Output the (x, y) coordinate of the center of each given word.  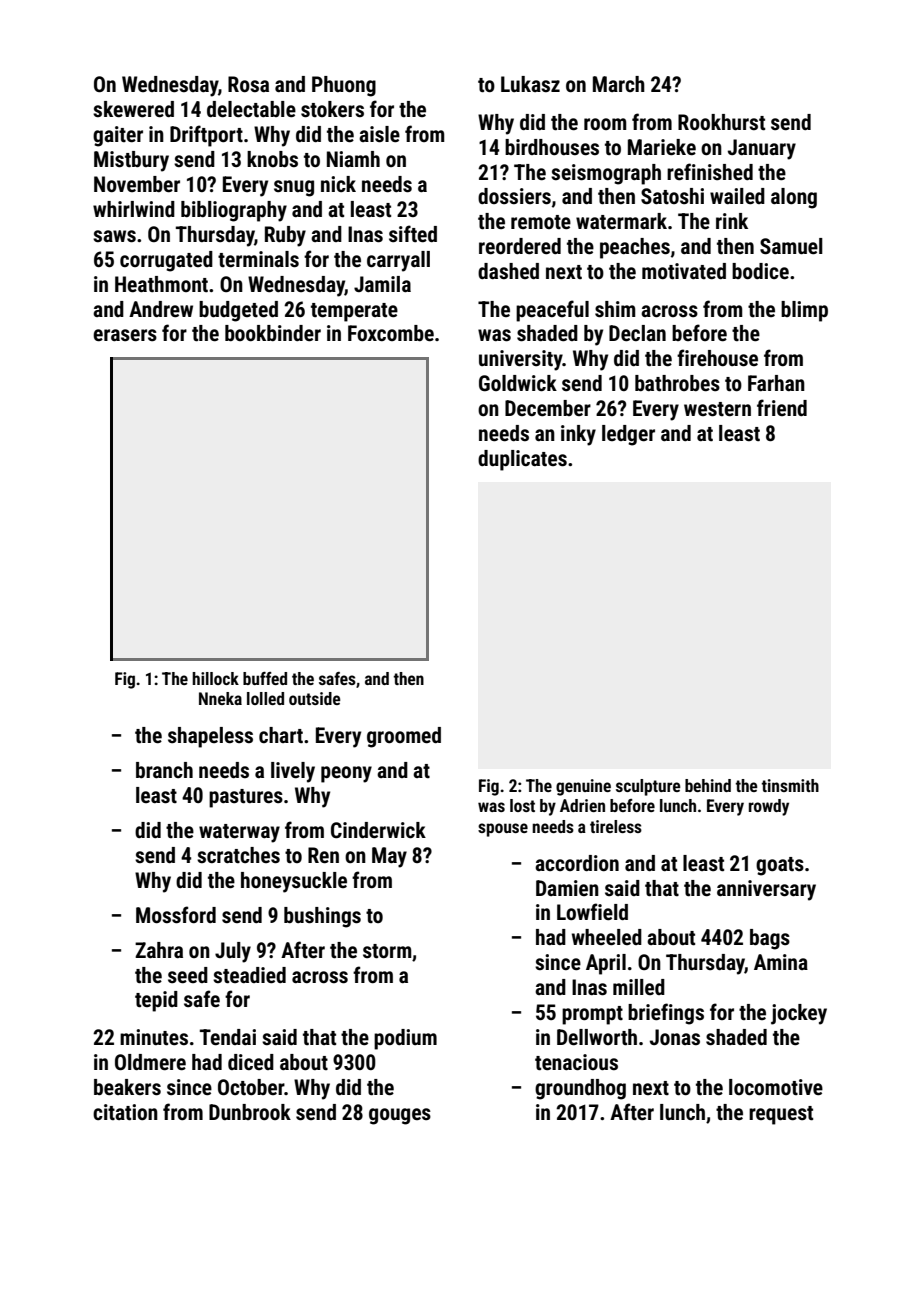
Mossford (176, 915)
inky (578, 435)
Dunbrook (250, 1112)
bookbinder (273, 333)
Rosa (248, 84)
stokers (332, 109)
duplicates (522, 460)
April (606, 964)
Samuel (791, 246)
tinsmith (790, 785)
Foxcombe (391, 333)
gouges (400, 1116)
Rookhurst (721, 122)
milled (639, 987)
